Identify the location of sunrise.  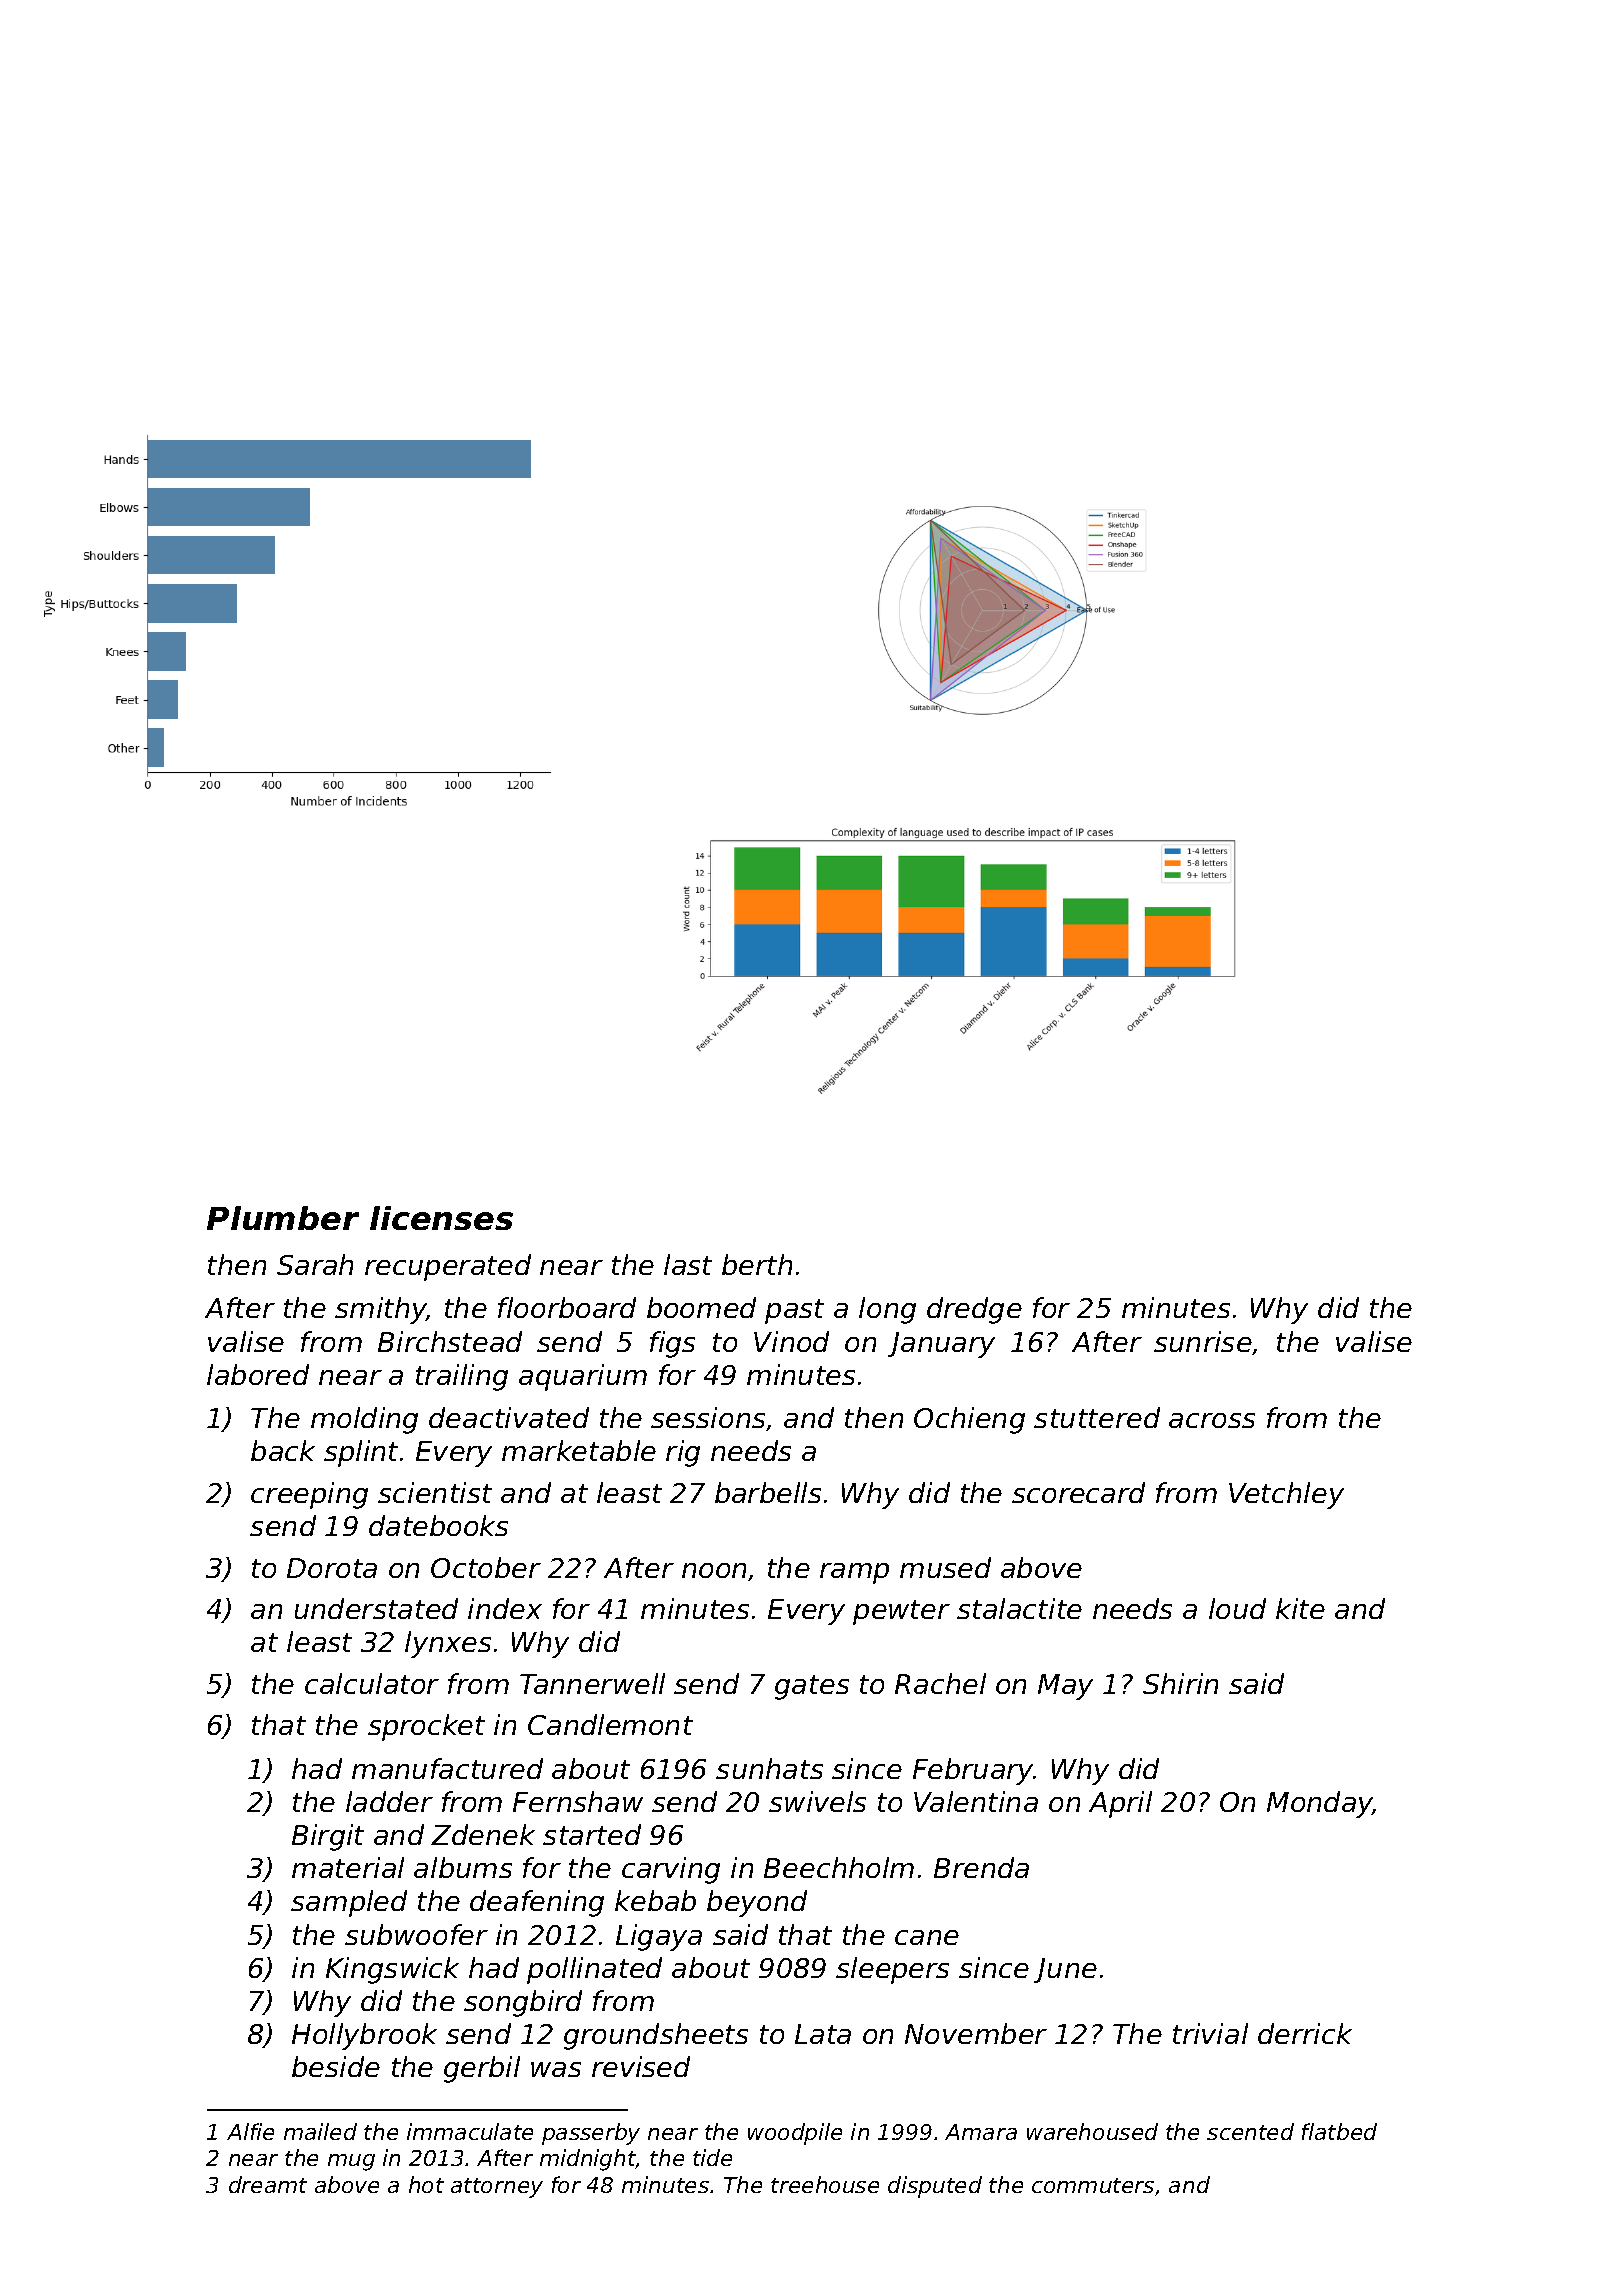
(1203, 1341).
